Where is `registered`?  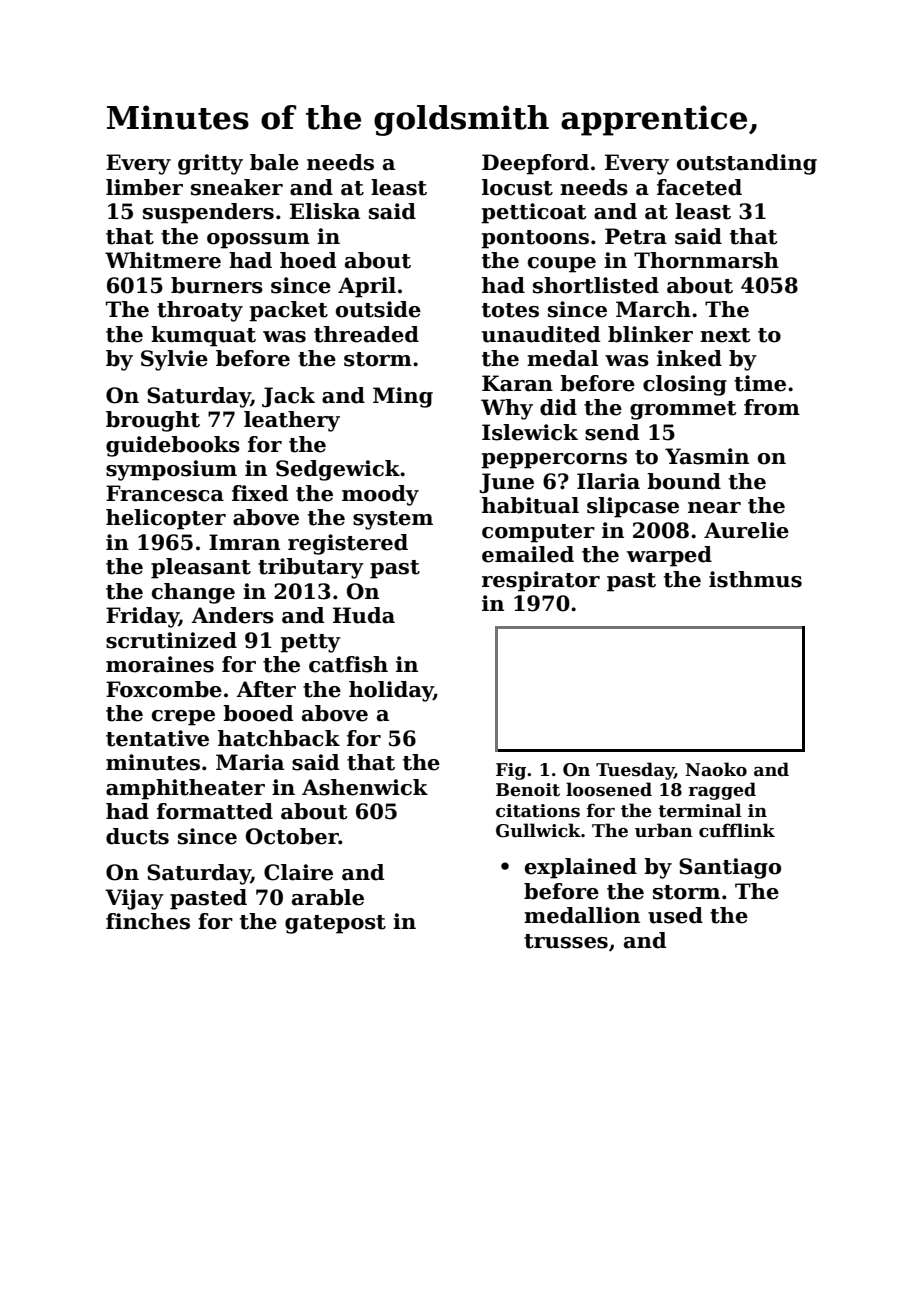 registered is located at coordinates (348, 544).
